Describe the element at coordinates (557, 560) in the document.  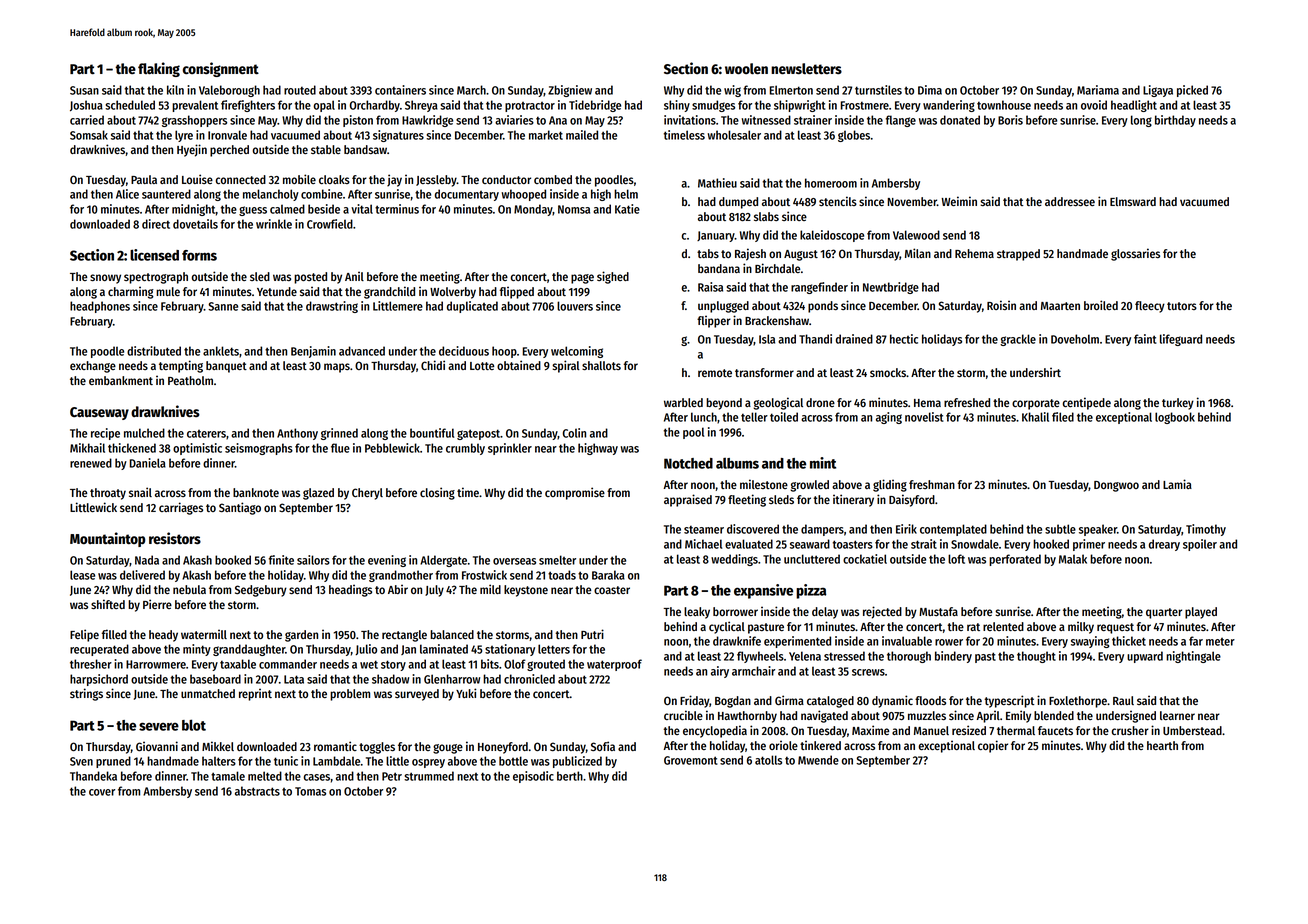
I see `smelter` at that location.
